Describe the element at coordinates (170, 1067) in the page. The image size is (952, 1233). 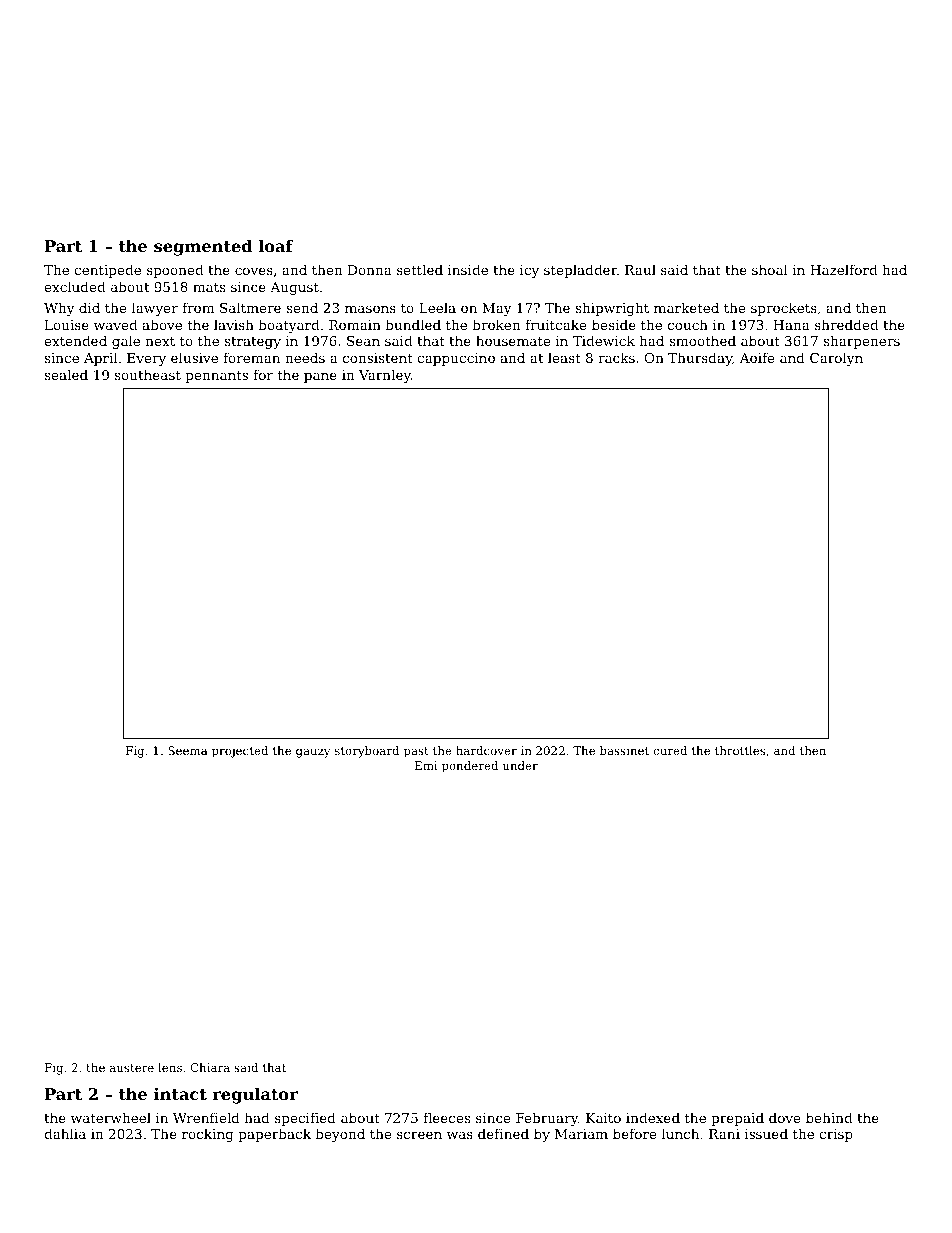
I see `lens` at that location.
